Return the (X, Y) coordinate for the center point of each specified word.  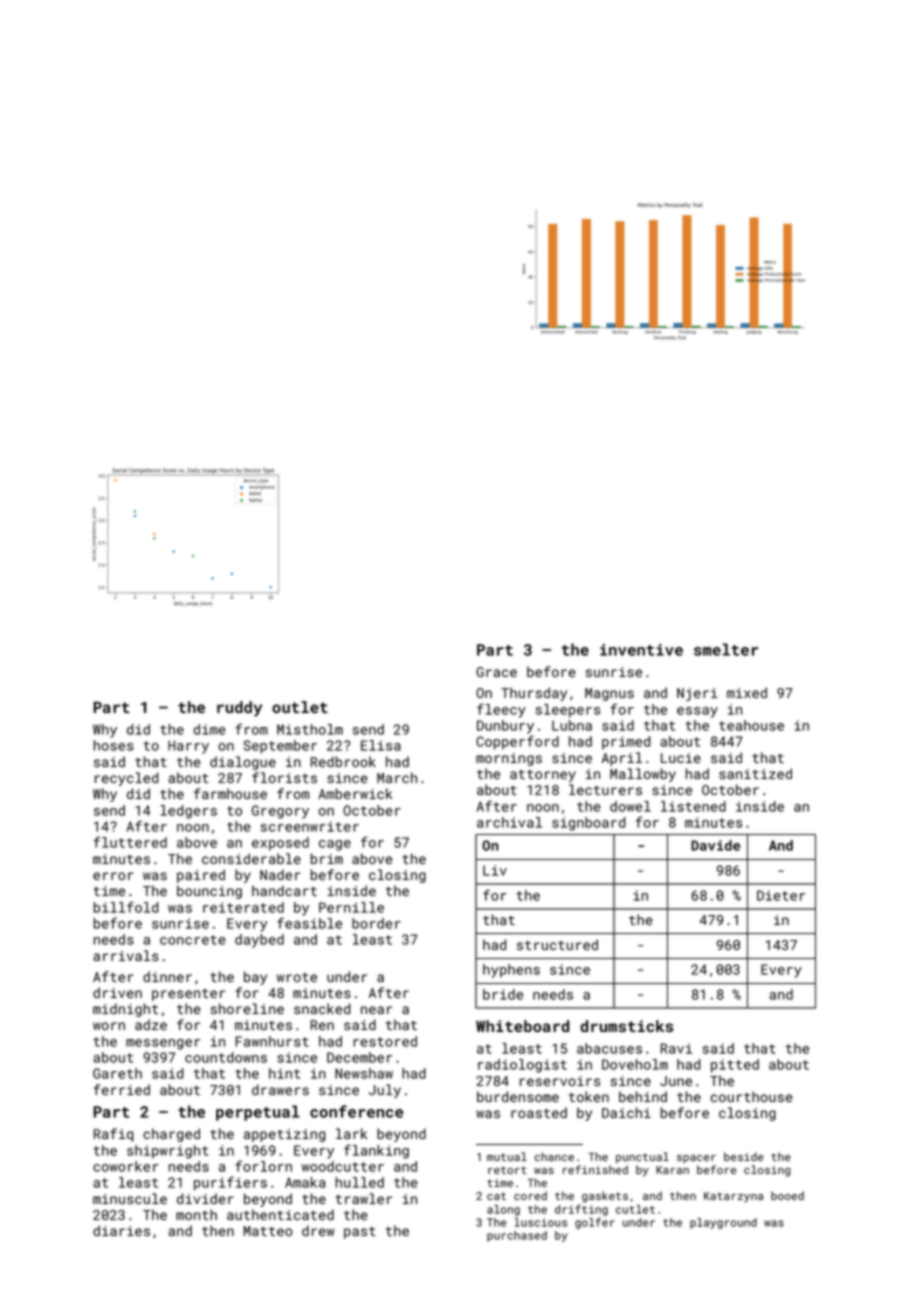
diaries (121, 1230)
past (360, 1233)
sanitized (755, 773)
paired (201, 876)
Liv (495, 870)
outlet (300, 707)
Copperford (517, 742)
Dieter (781, 895)
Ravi (676, 1048)
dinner (167, 976)
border (376, 923)
